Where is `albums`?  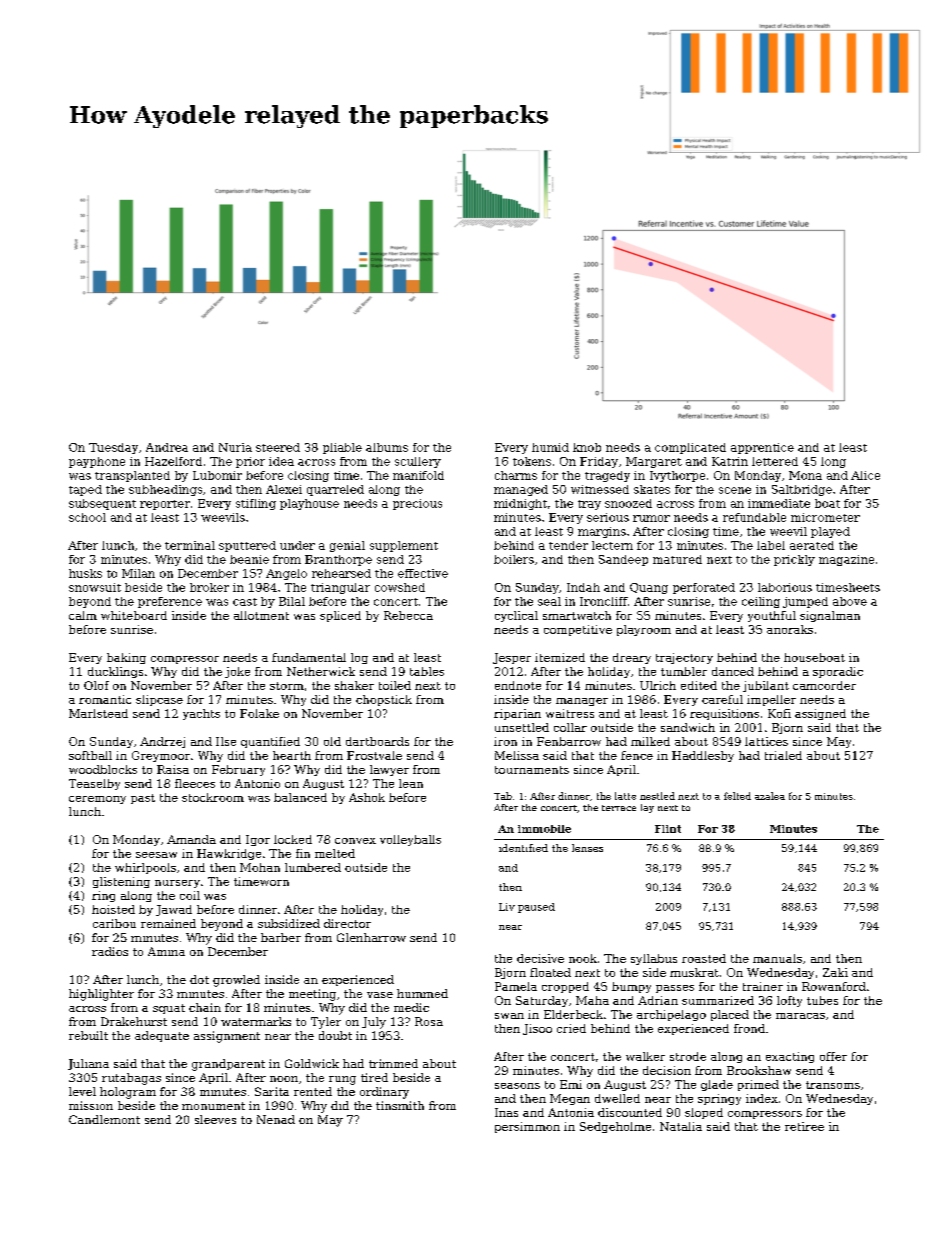 albums is located at coordinates (387, 447).
